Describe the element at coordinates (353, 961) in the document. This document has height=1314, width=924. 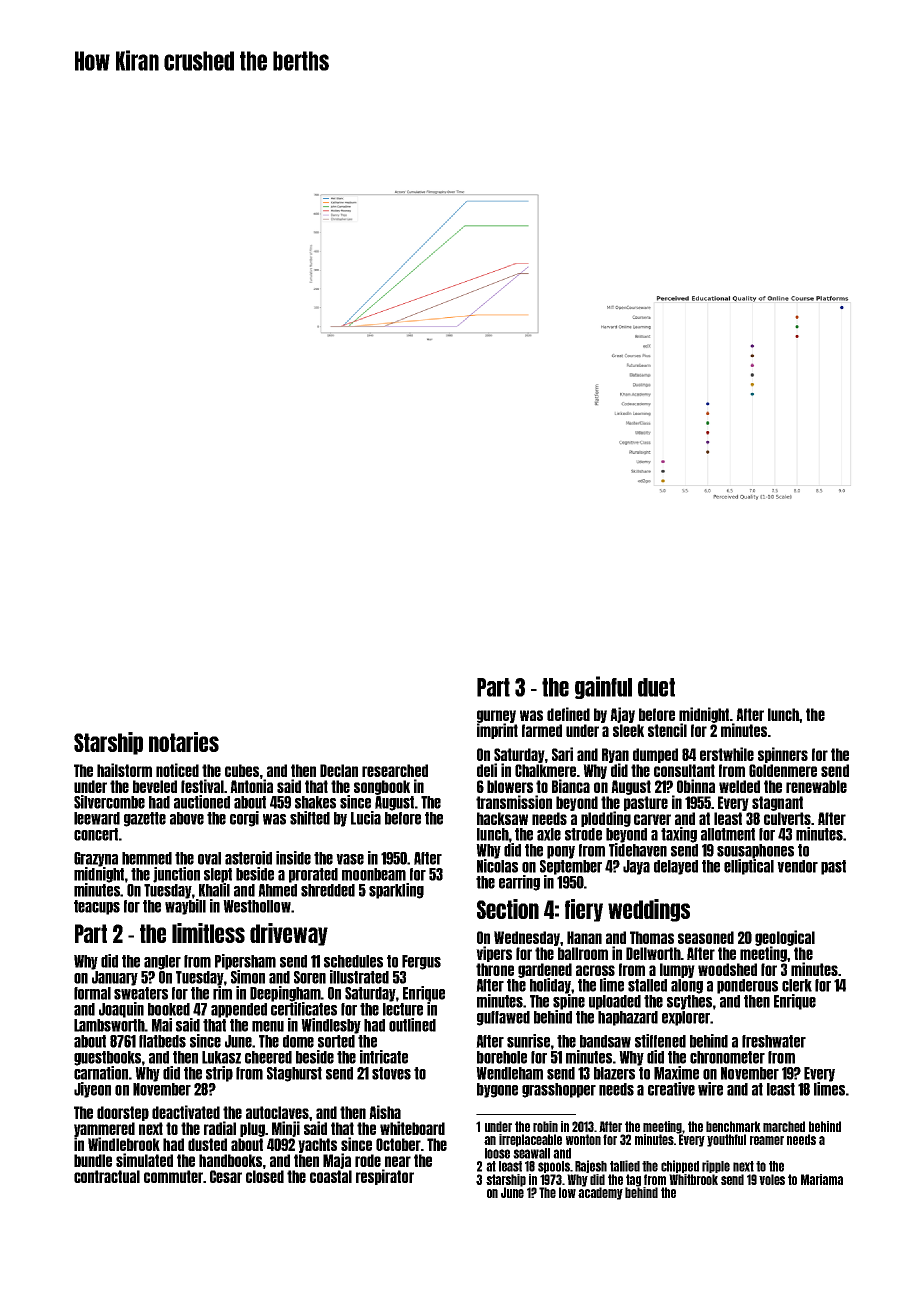
I see `schedules` at that location.
